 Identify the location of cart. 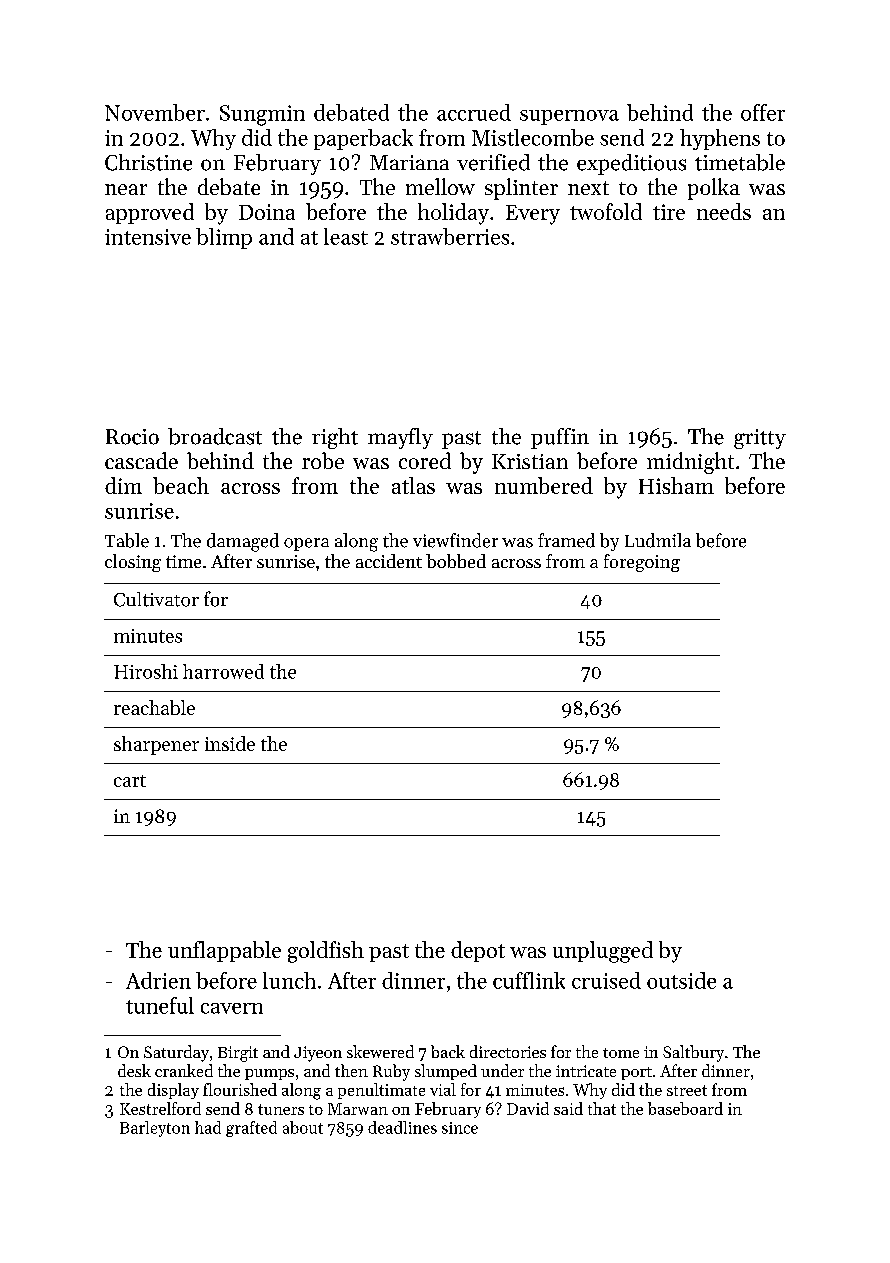
(130, 781).
